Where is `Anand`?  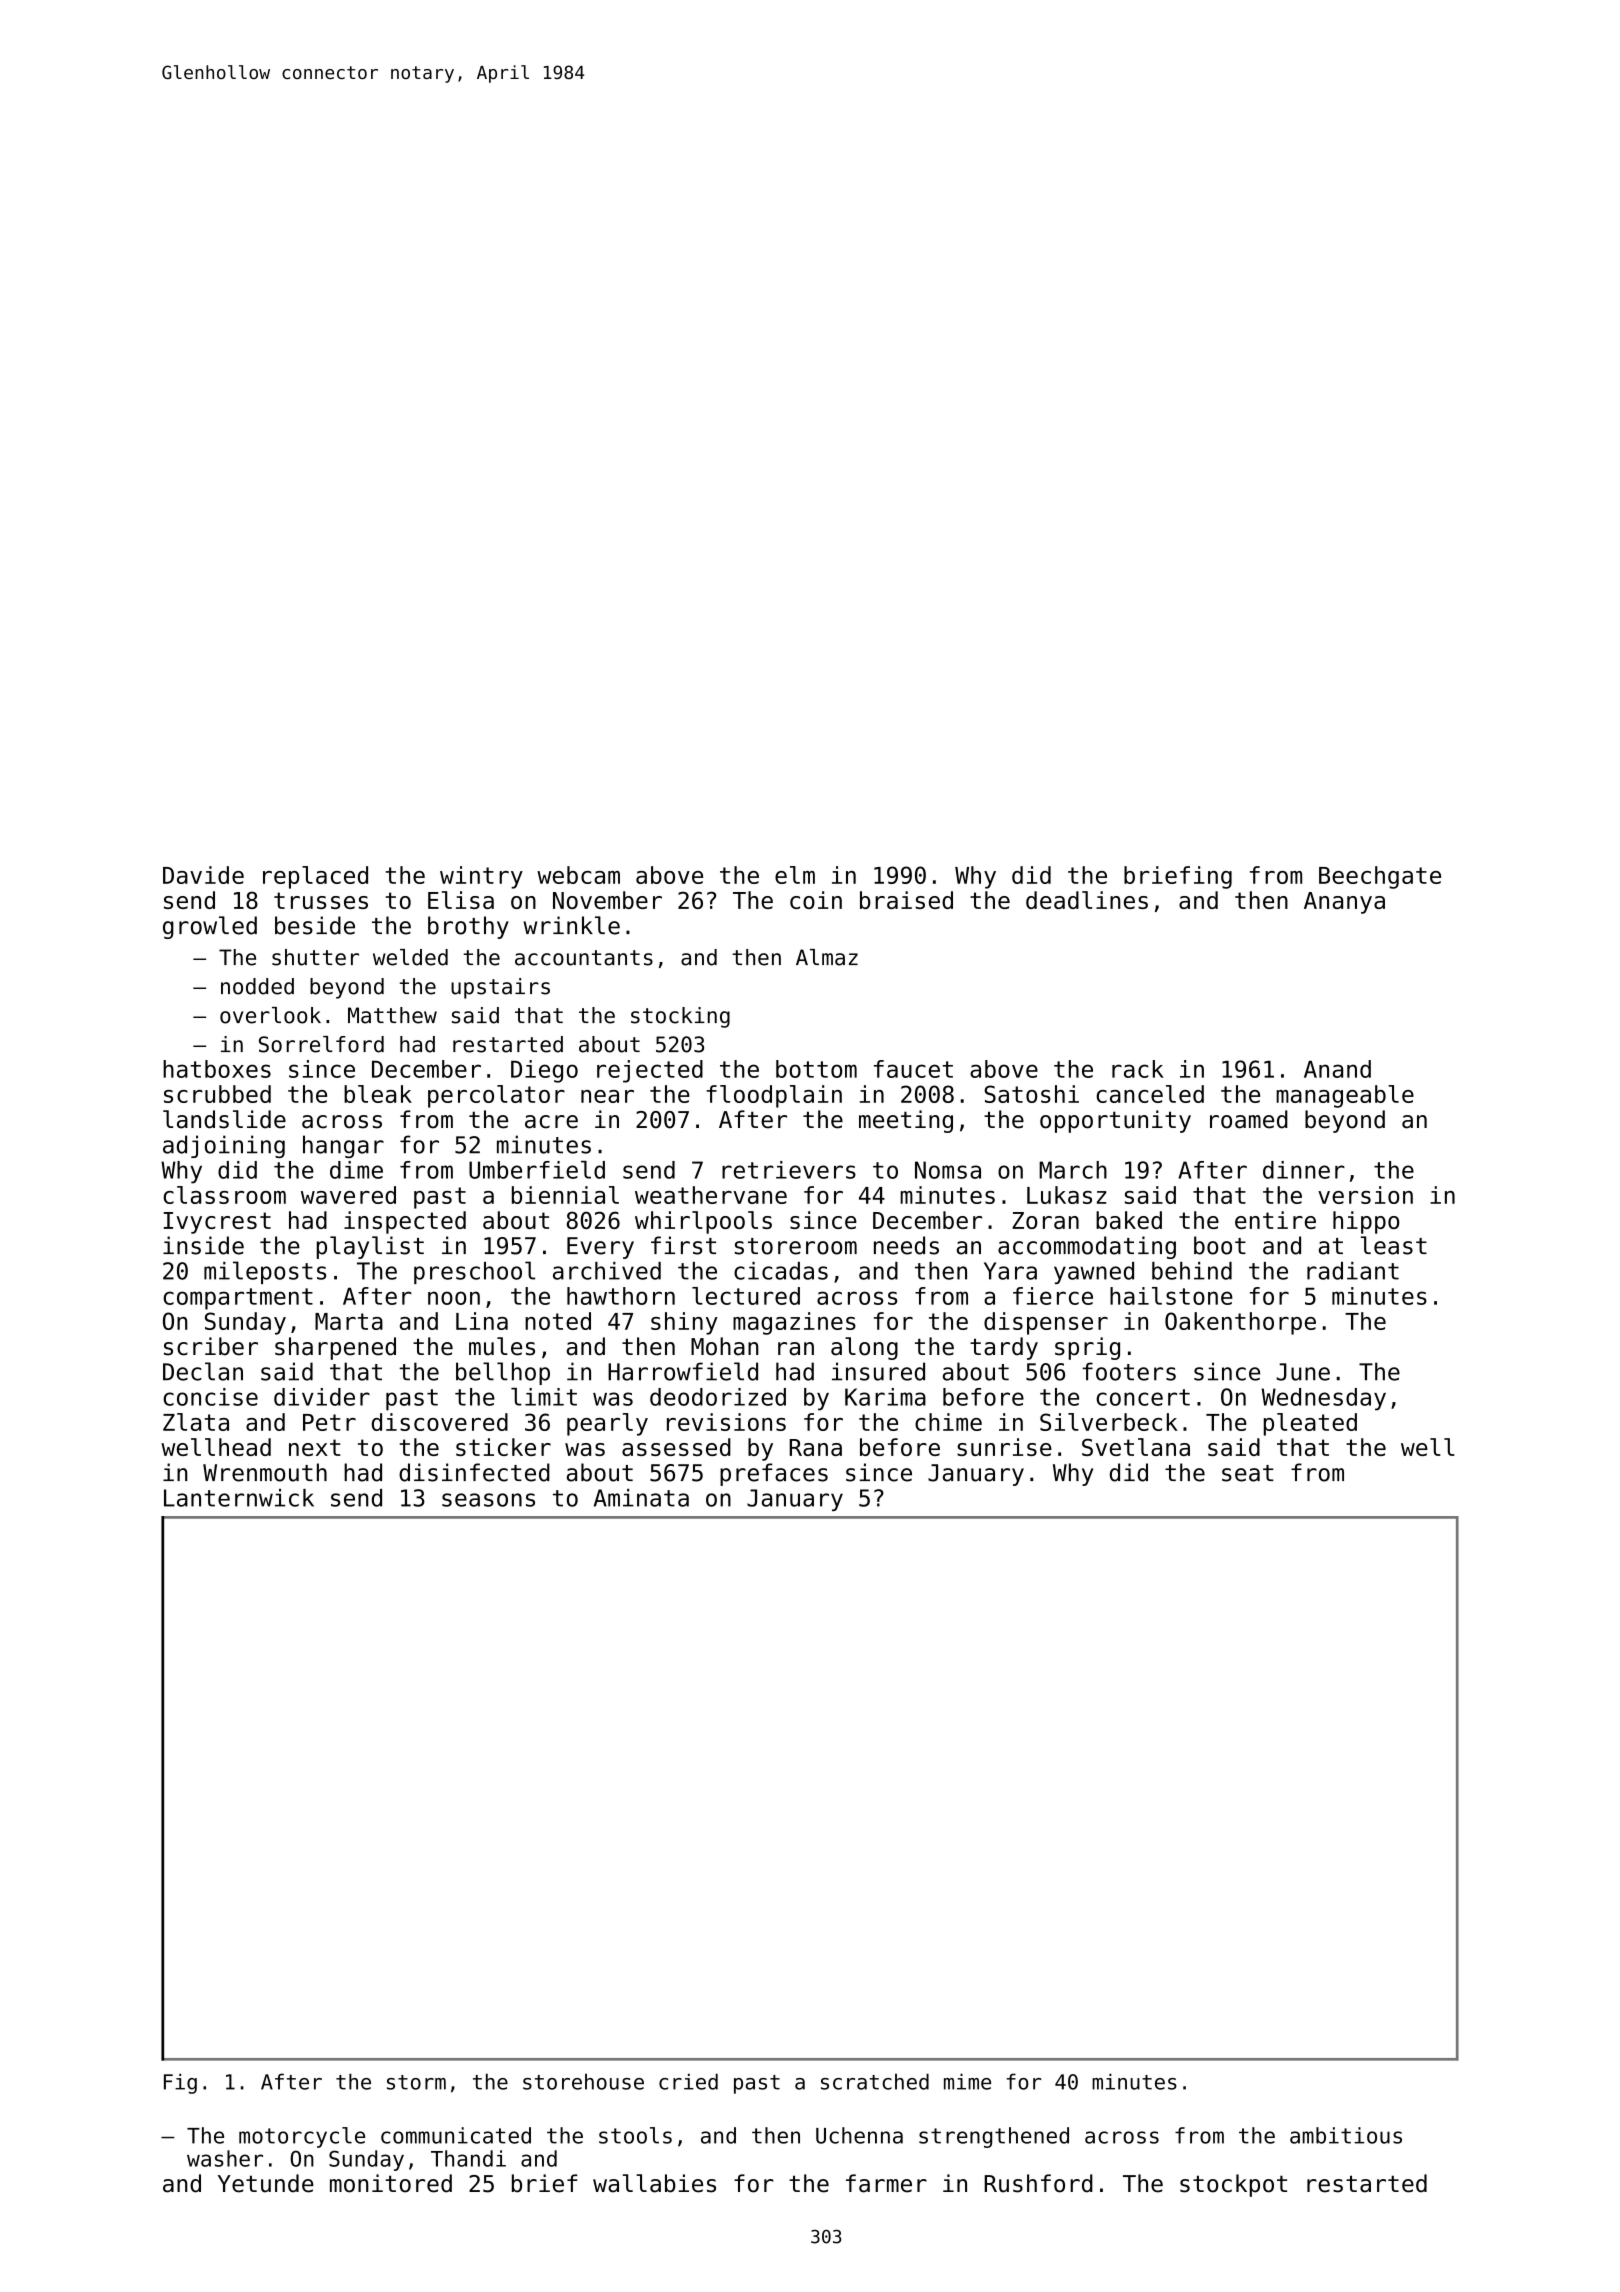 Anand is located at coordinates (1337, 1069).
